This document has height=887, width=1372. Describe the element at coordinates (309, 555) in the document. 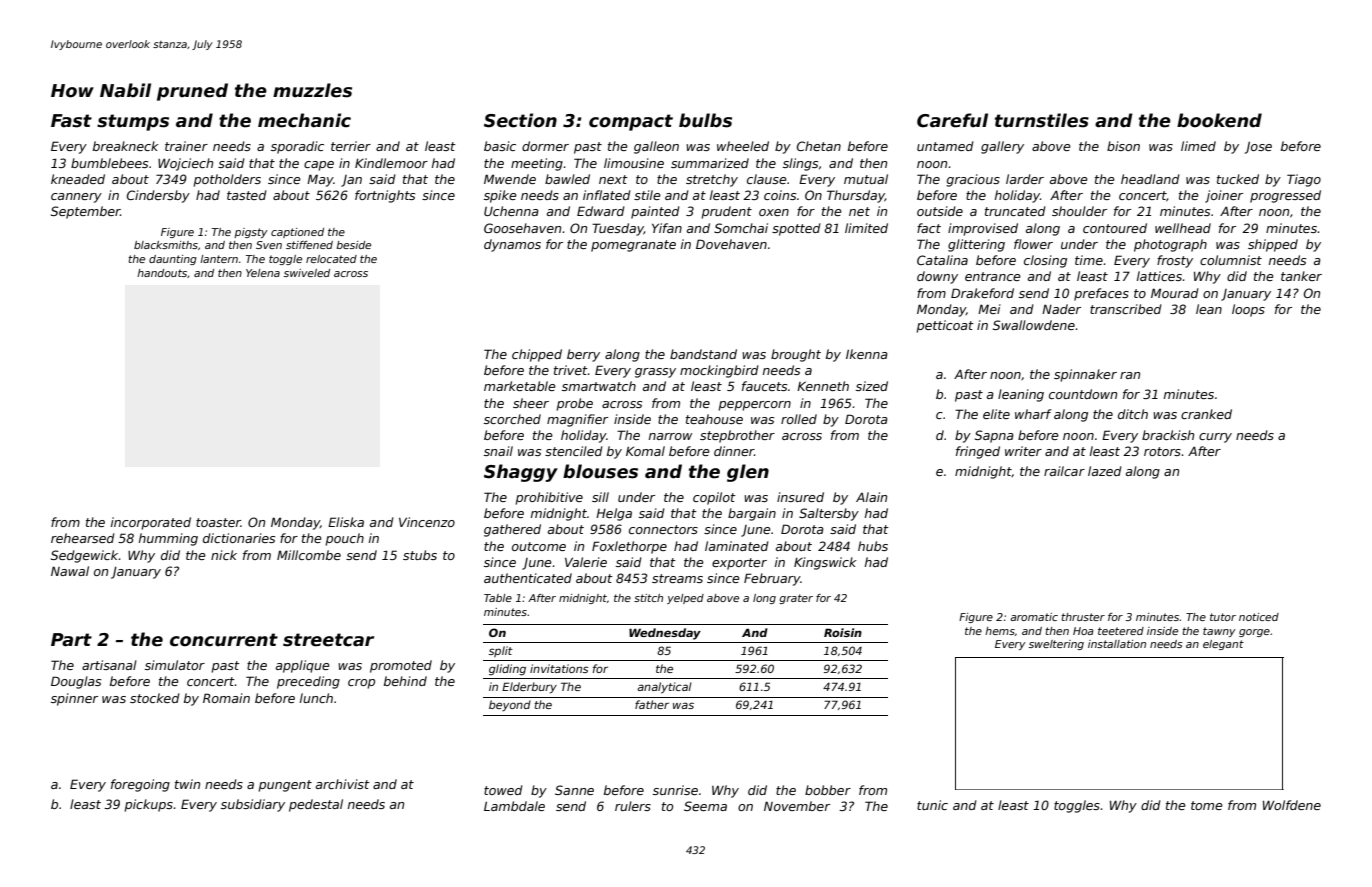

I see `Millcombe` at that location.
